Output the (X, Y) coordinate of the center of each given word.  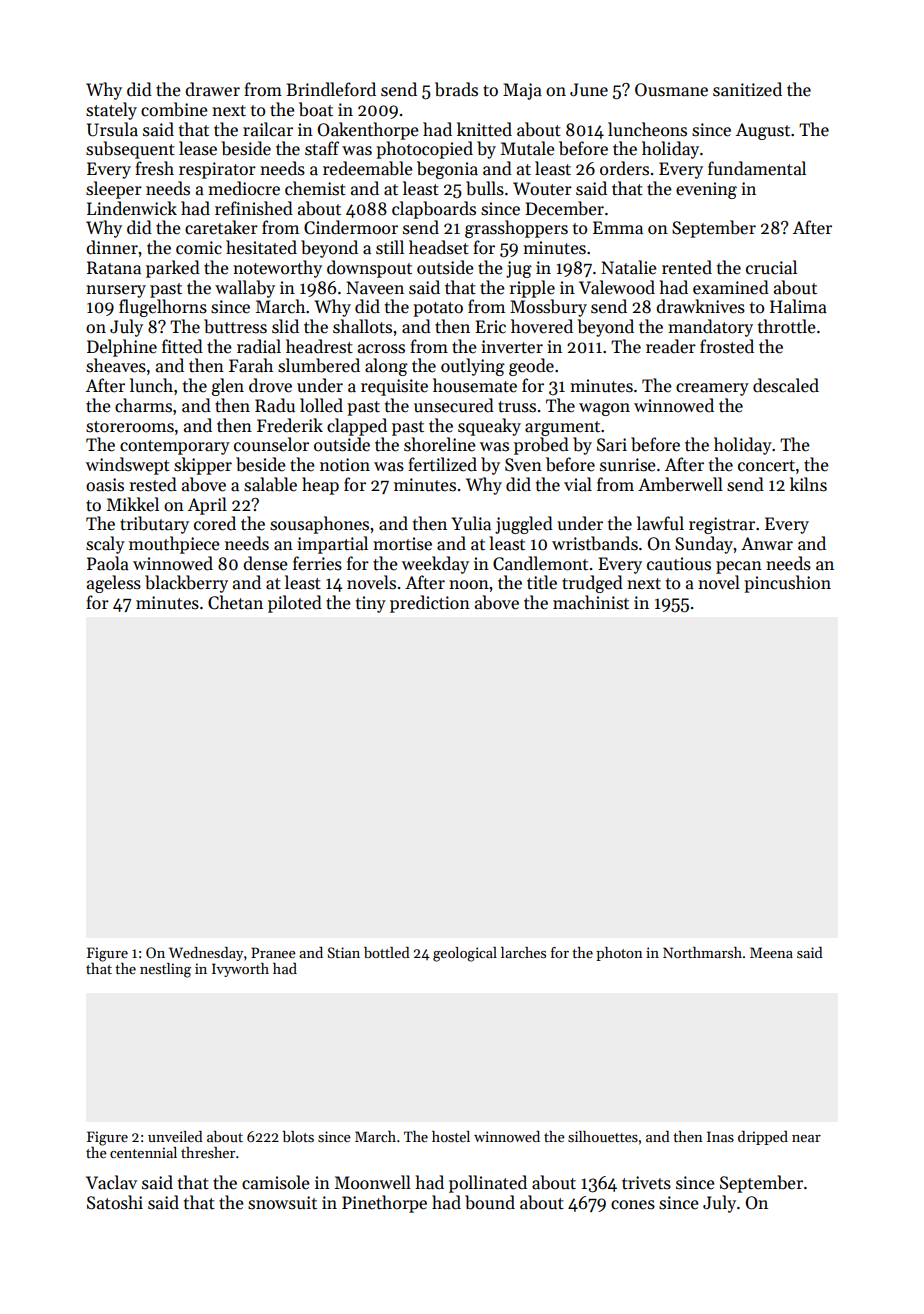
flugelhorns (163, 308)
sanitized (747, 89)
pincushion (787, 584)
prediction (430, 604)
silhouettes (603, 1136)
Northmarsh (702, 952)
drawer (212, 89)
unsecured (454, 405)
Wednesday (206, 954)
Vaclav (111, 1182)
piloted (295, 604)
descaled (786, 385)
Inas (720, 1136)
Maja (522, 91)
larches (523, 952)
